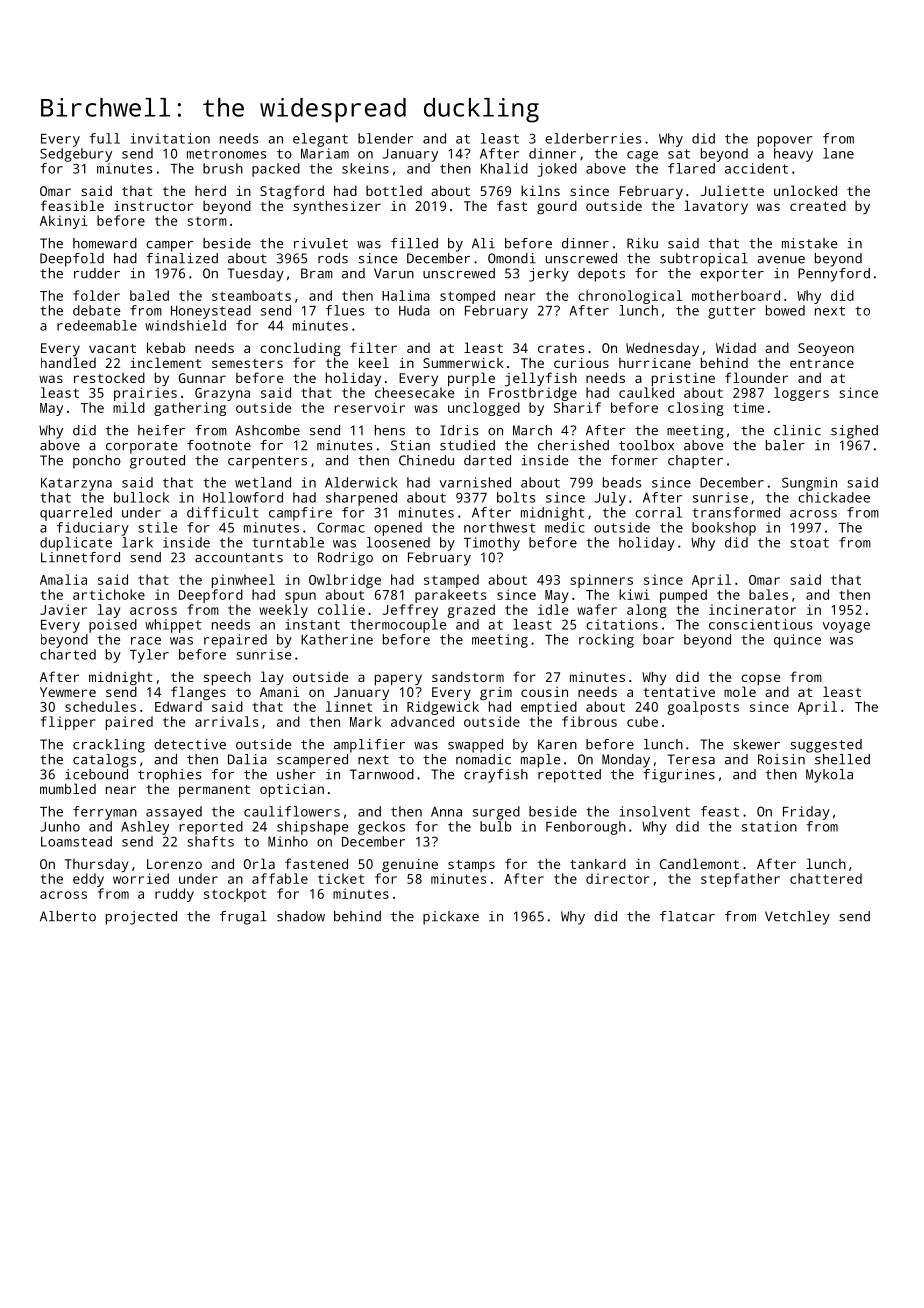  I want to click on baler, so click(785, 445).
